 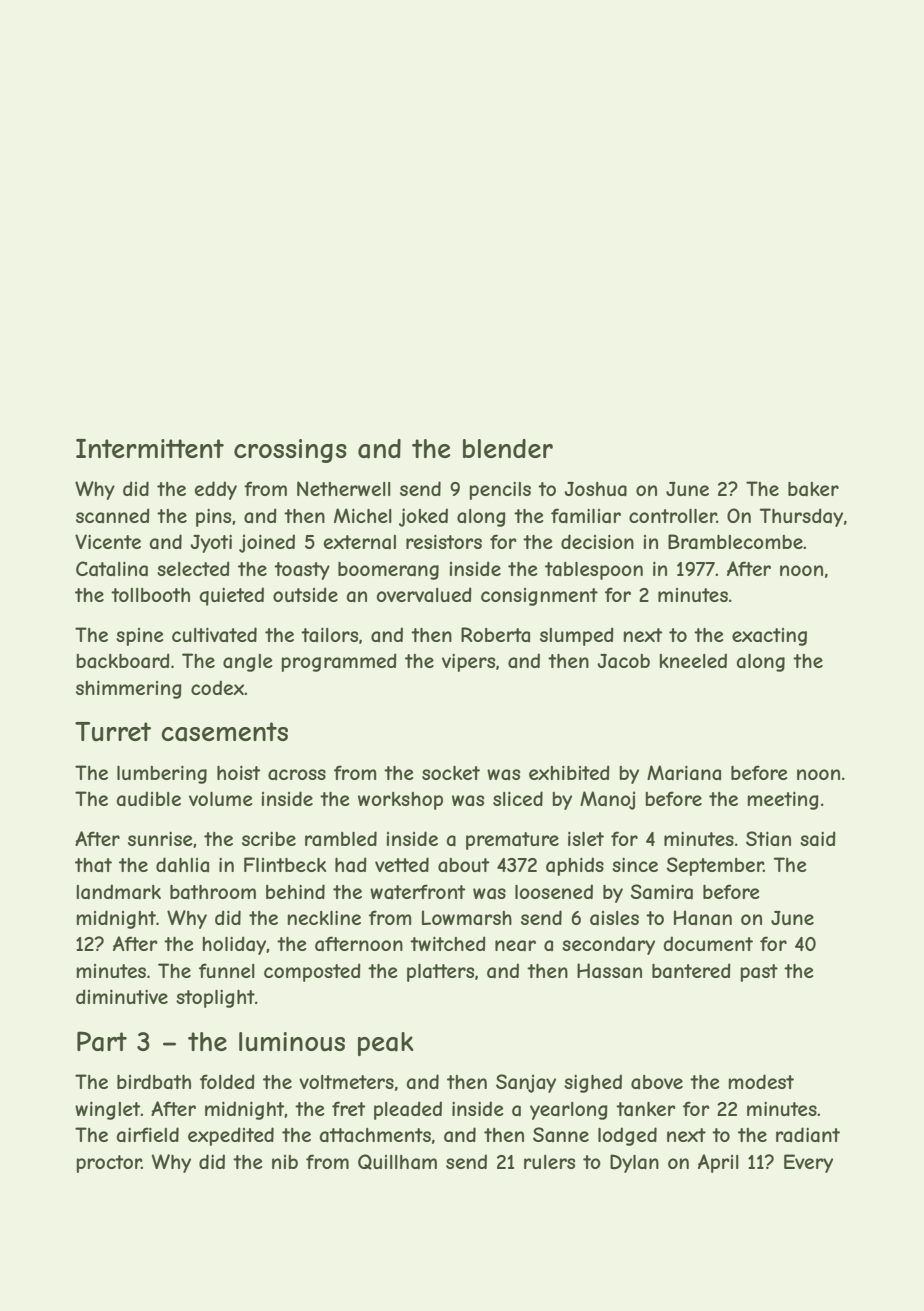 What do you see at coordinates (160, 838) in the screenshot?
I see `sunrise` at bounding box center [160, 838].
